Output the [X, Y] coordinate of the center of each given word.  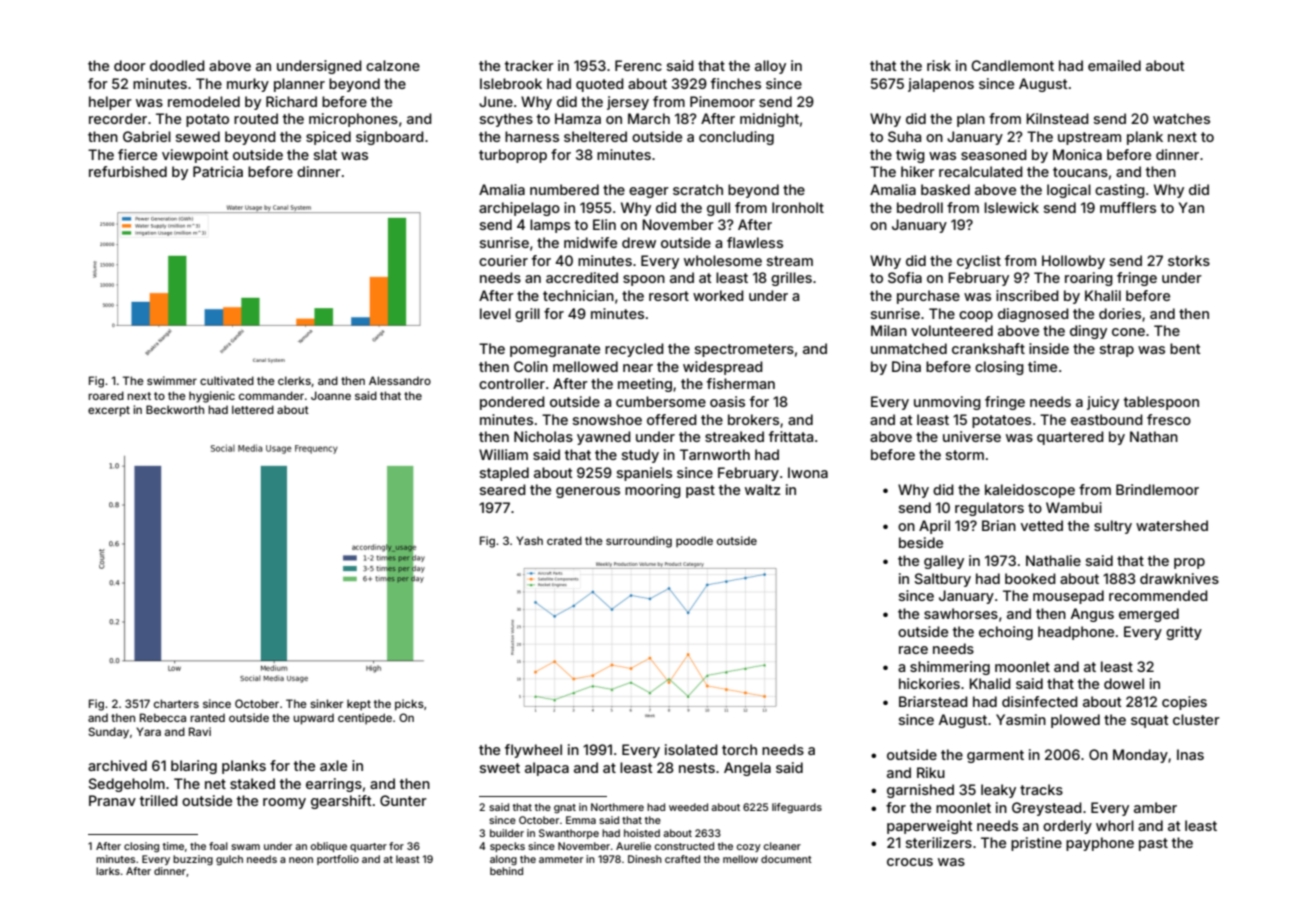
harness [532, 136]
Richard [291, 101]
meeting [645, 385]
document [786, 859]
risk [939, 65]
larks [108, 871]
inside [1049, 348]
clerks [294, 380]
